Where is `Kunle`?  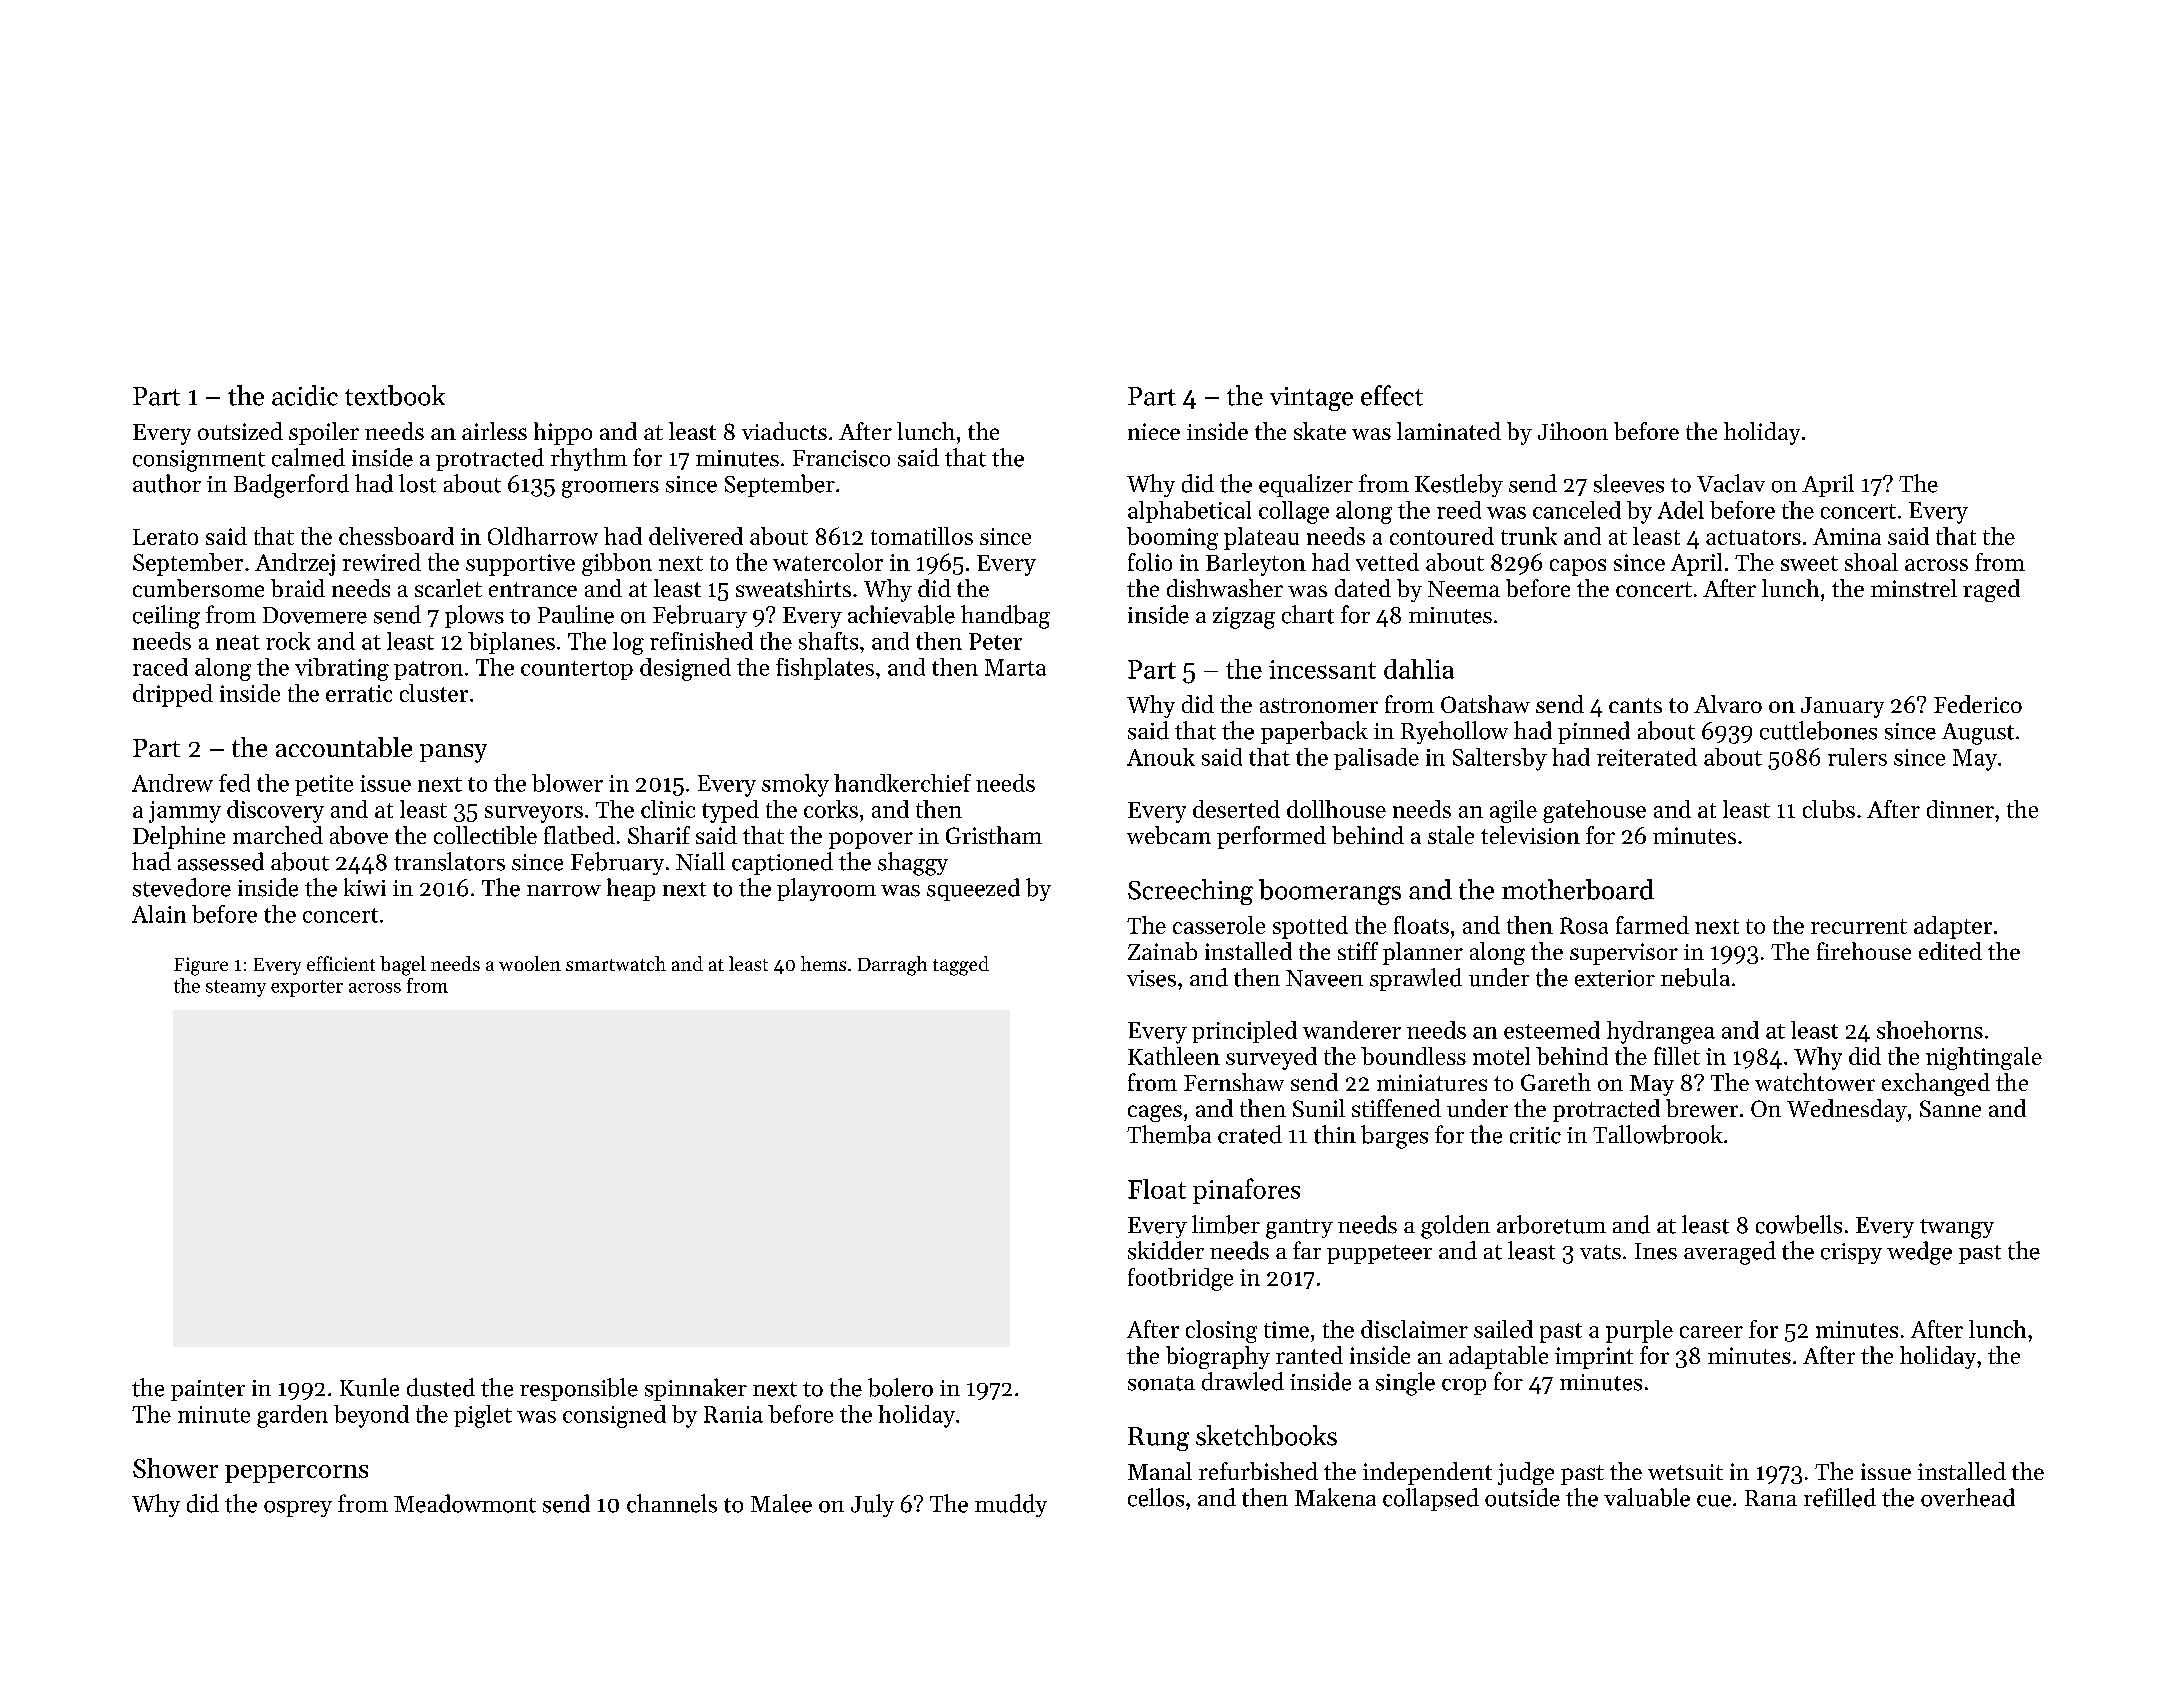 Kunle is located at coordinates (369, 1387).
